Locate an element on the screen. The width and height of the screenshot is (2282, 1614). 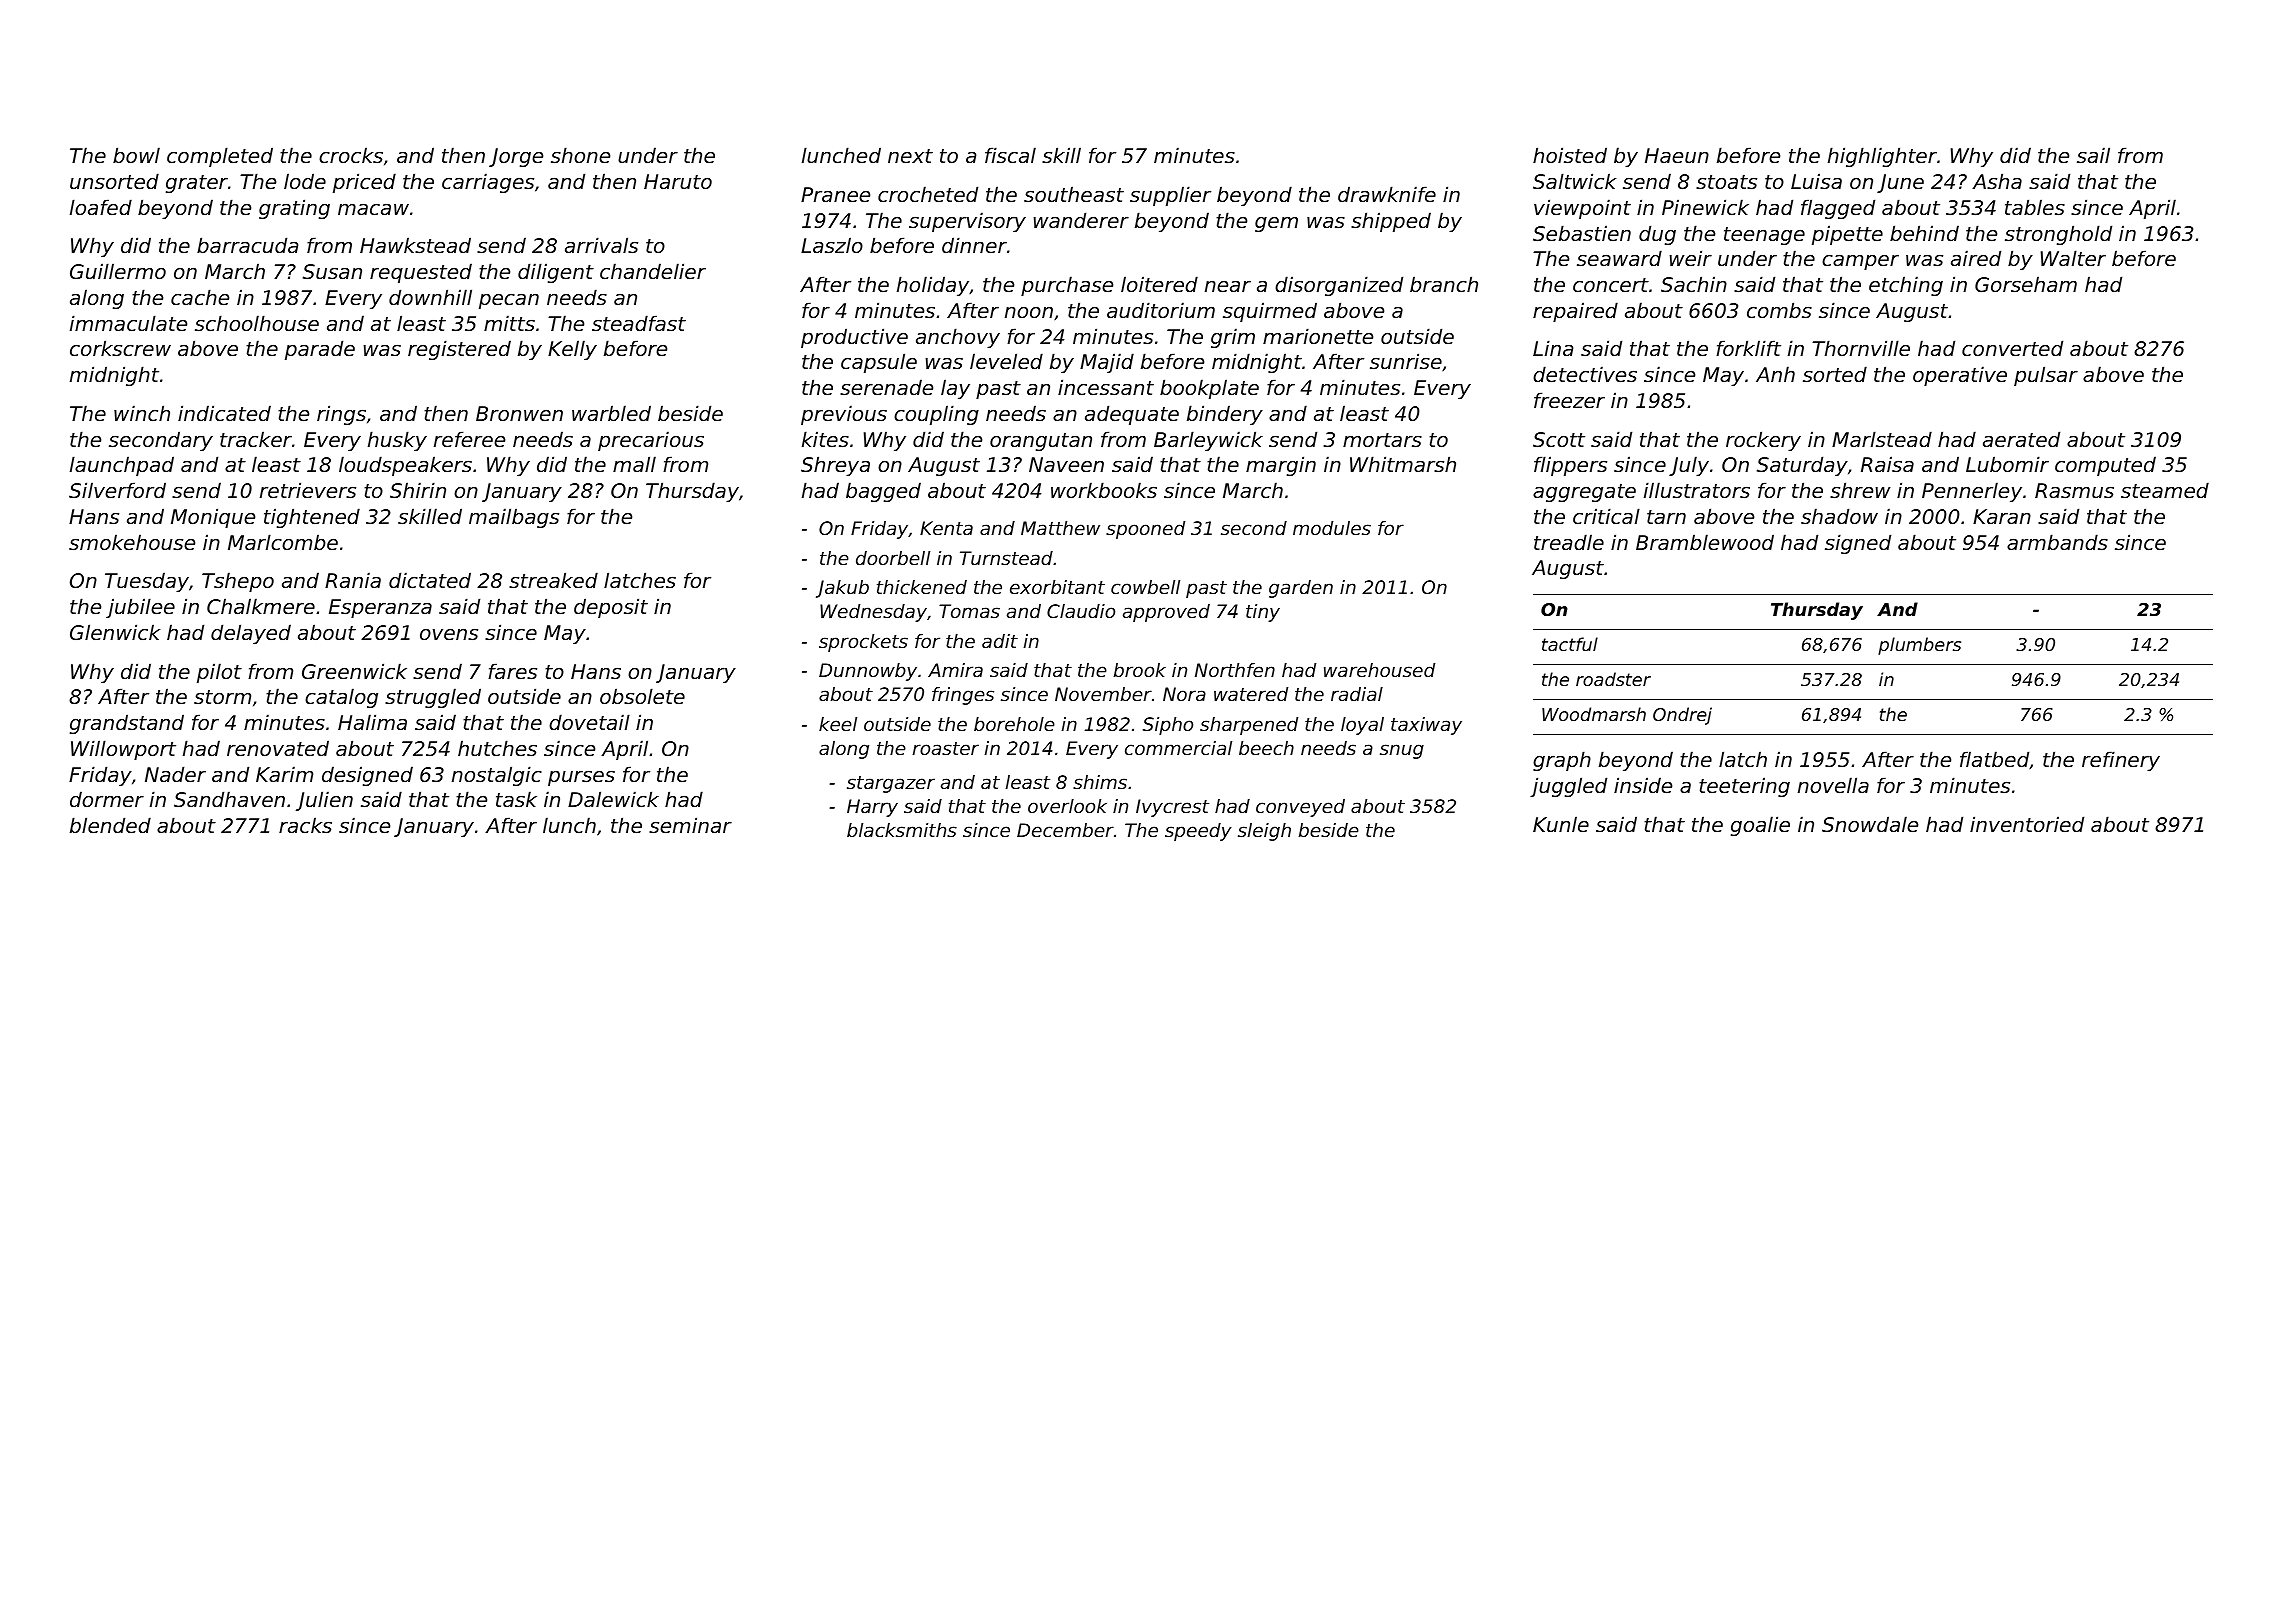
Halima is located at coordinates (372, 722).
